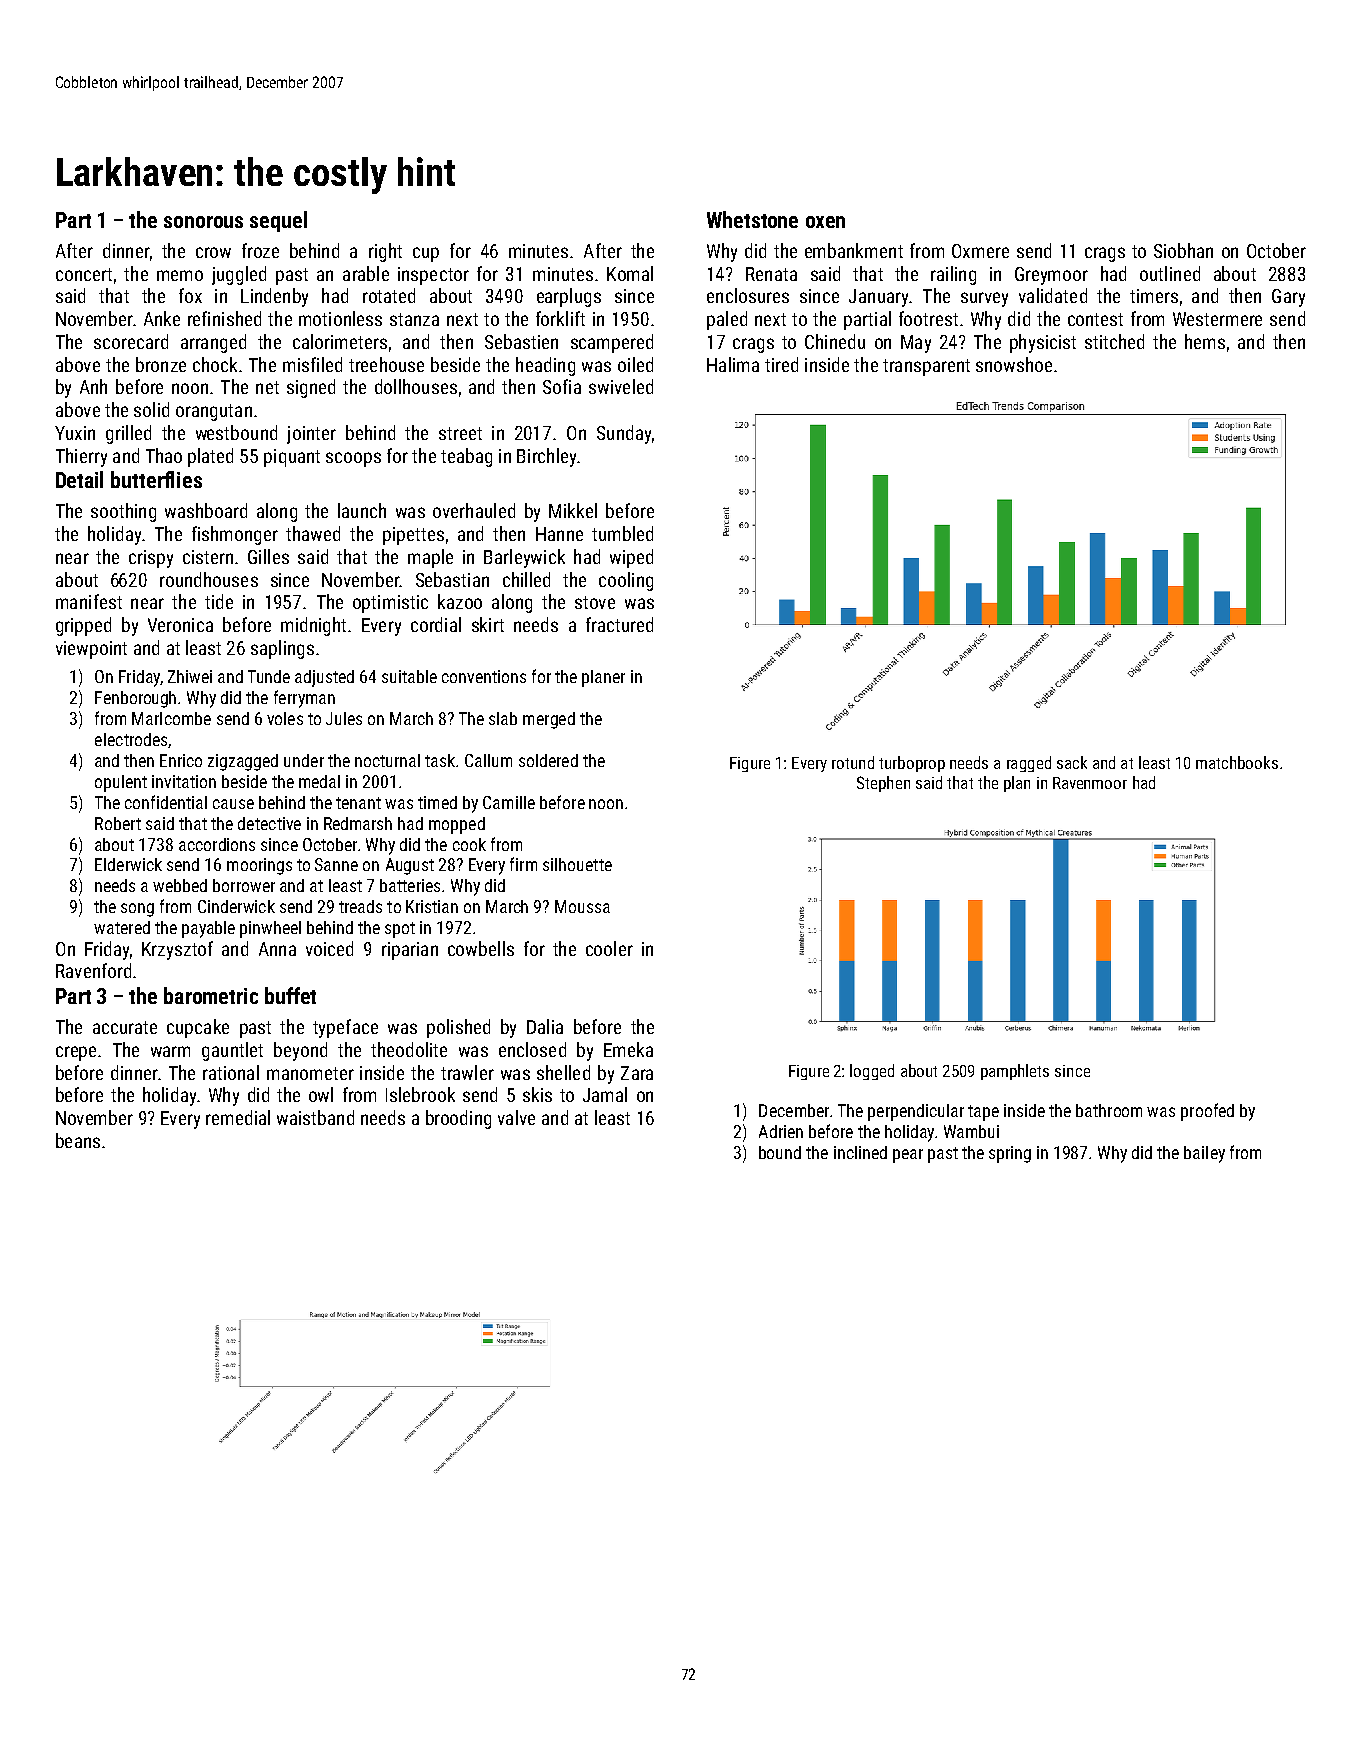  What do you see at coordinates (203, 222) in the screenshot?
I see `sonorous` at bounding box center [203, 222].
